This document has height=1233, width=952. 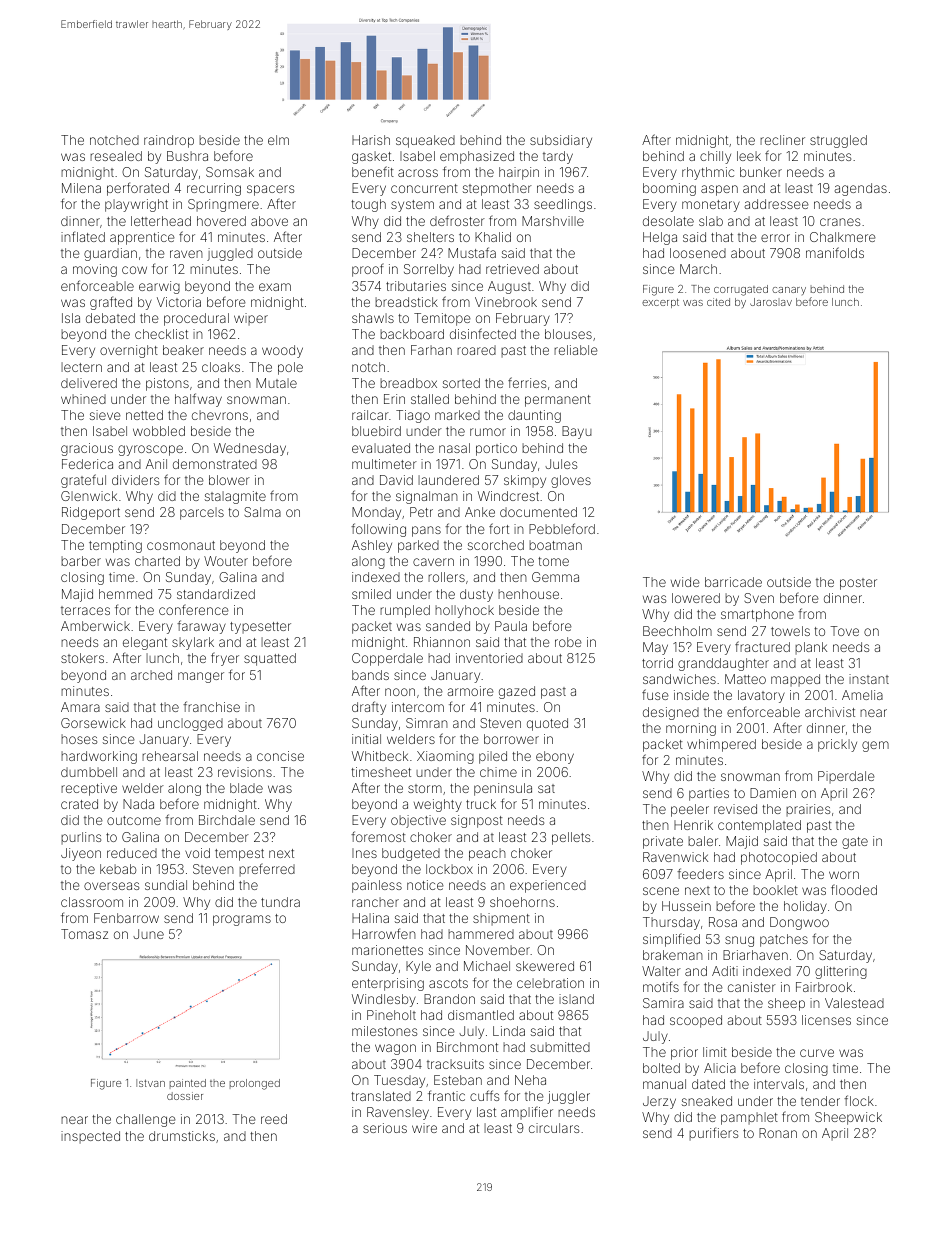 I want to click on designed, so click(x=671, y=713).
